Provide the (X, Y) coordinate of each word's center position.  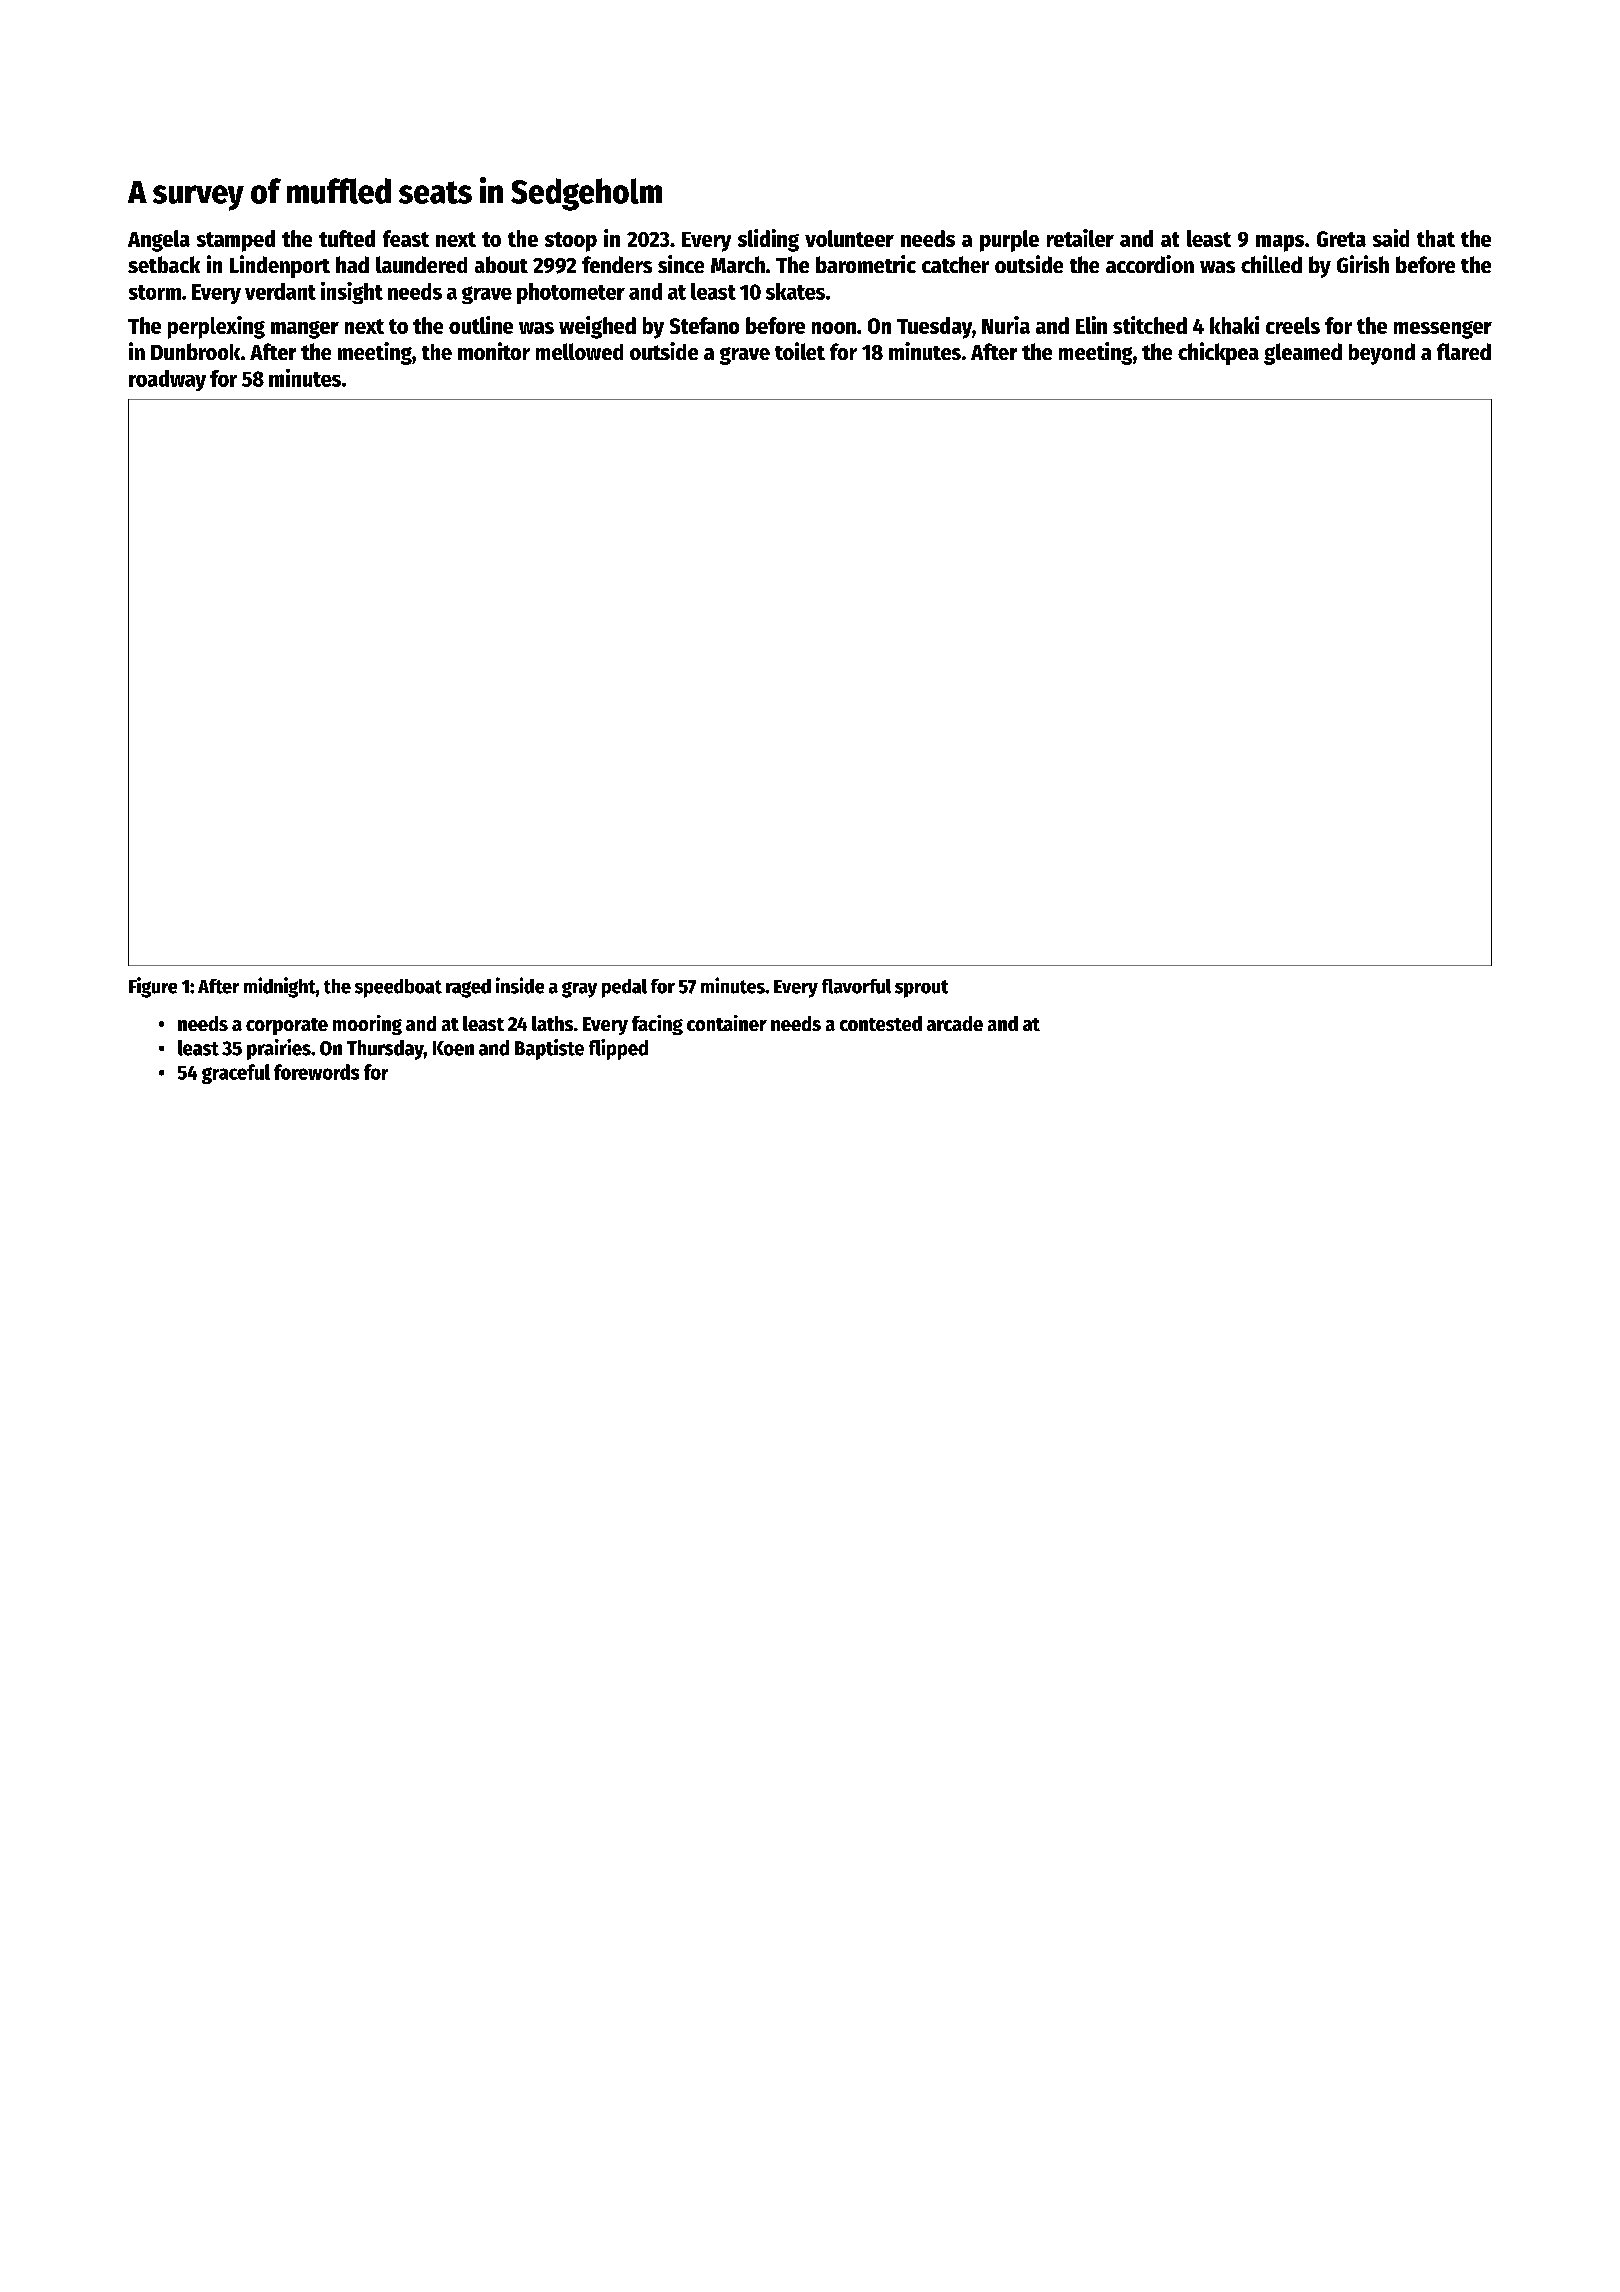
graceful (236, 1074)
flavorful (856, 986)
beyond (1382, 354)
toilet (800, 351)
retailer (1080, 238)
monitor (494, 351)
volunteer (849, 238)
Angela (159, 241)
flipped (618, 1049)
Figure (153, 987)
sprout (921, 989)
